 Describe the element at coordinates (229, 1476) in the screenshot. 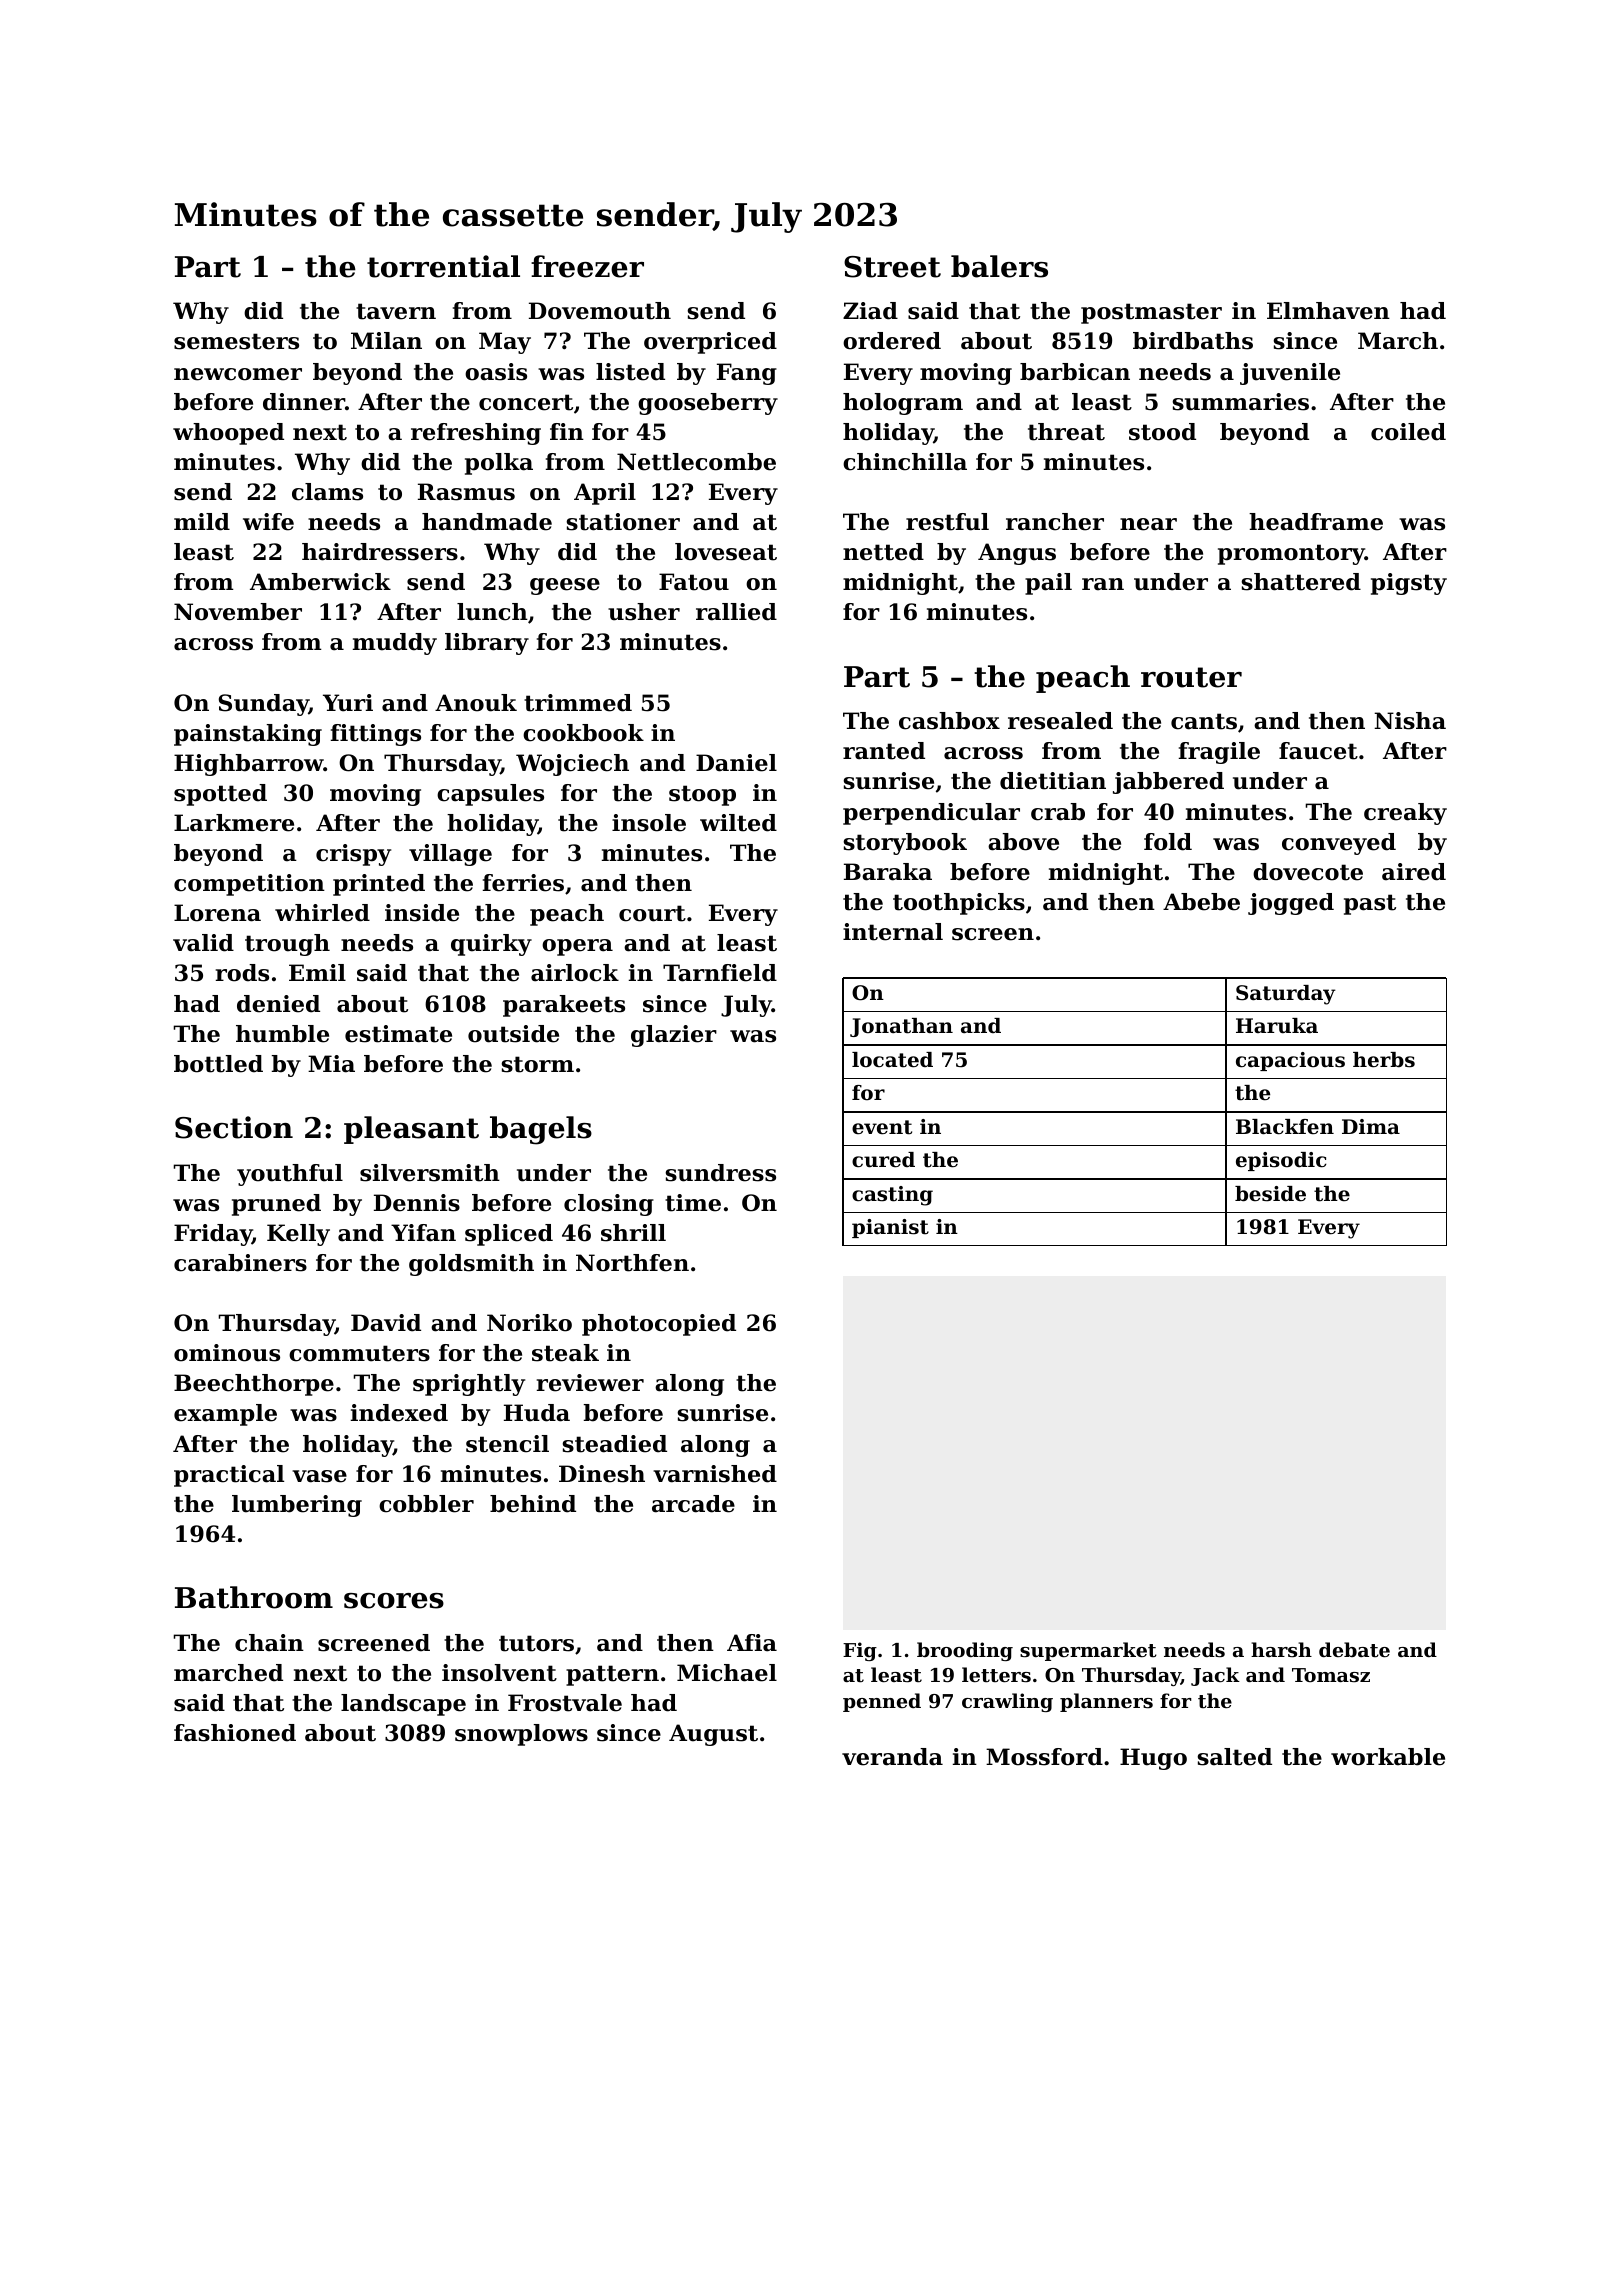

I see `practical` at that location.
